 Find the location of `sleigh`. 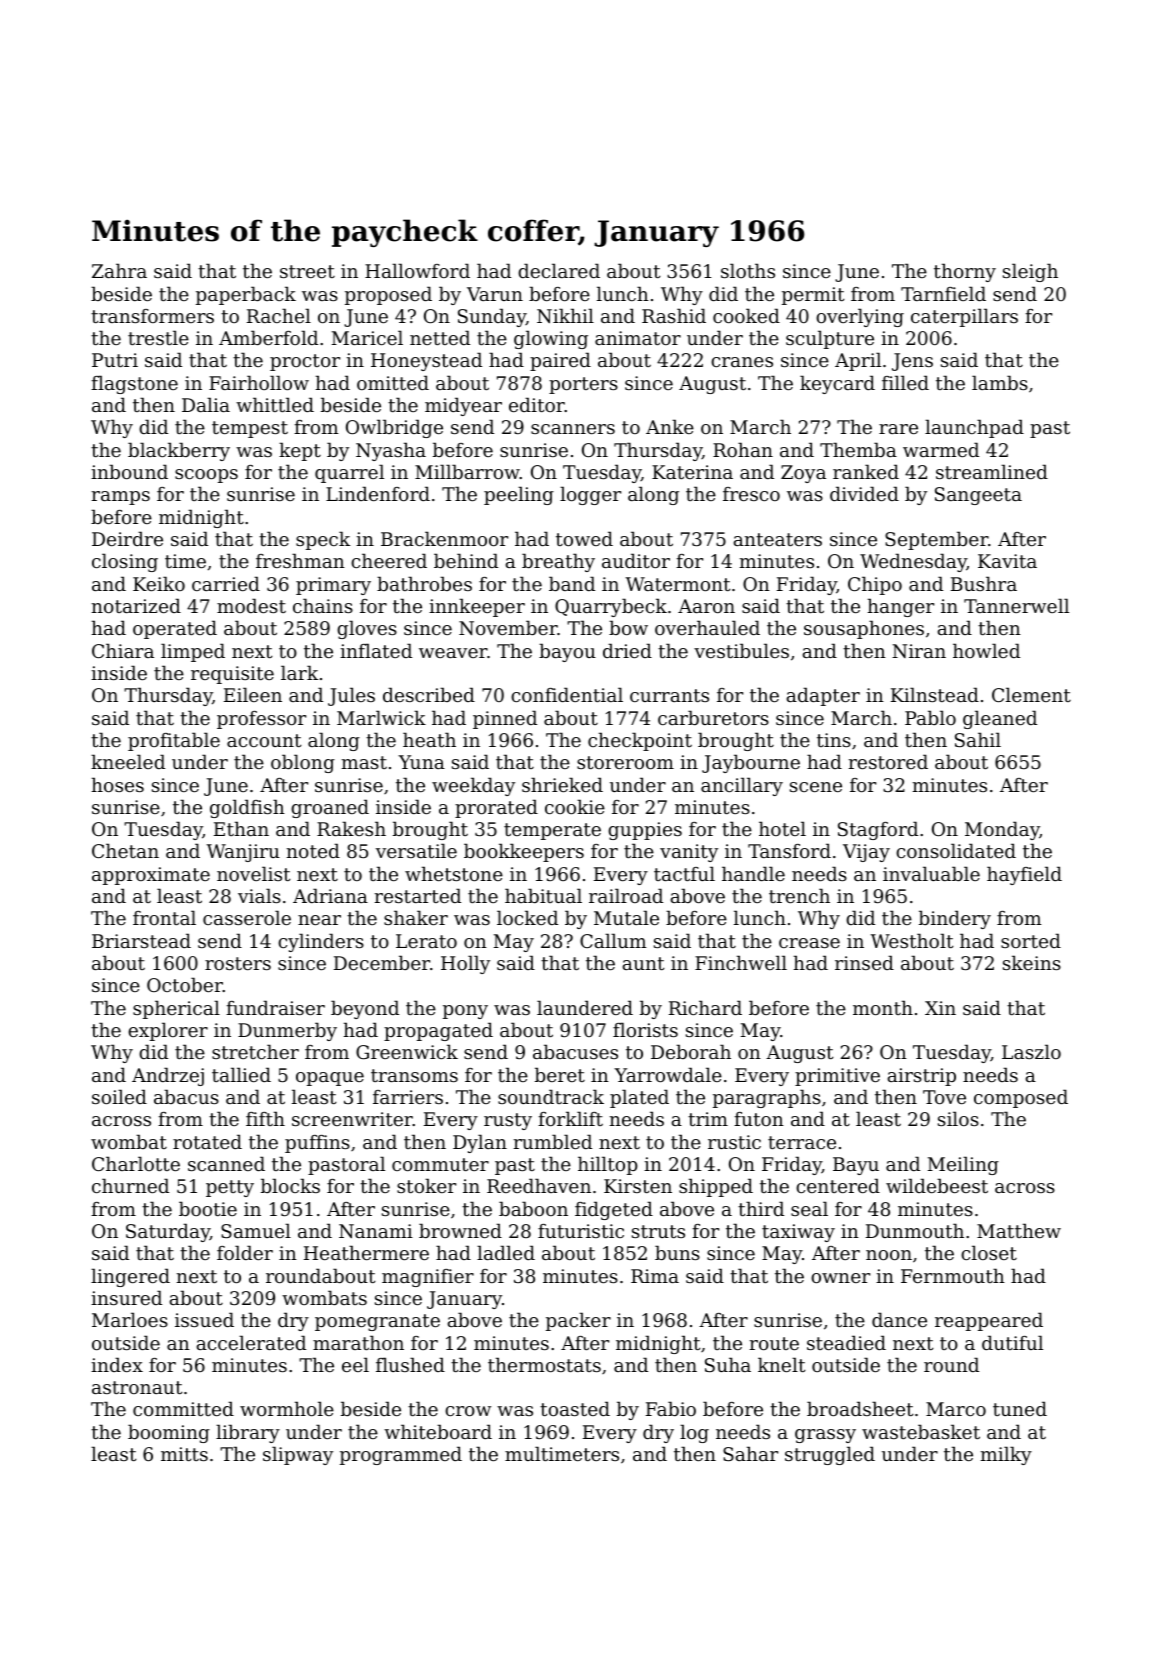

sleigh is located at coordinates (1030, 272).
